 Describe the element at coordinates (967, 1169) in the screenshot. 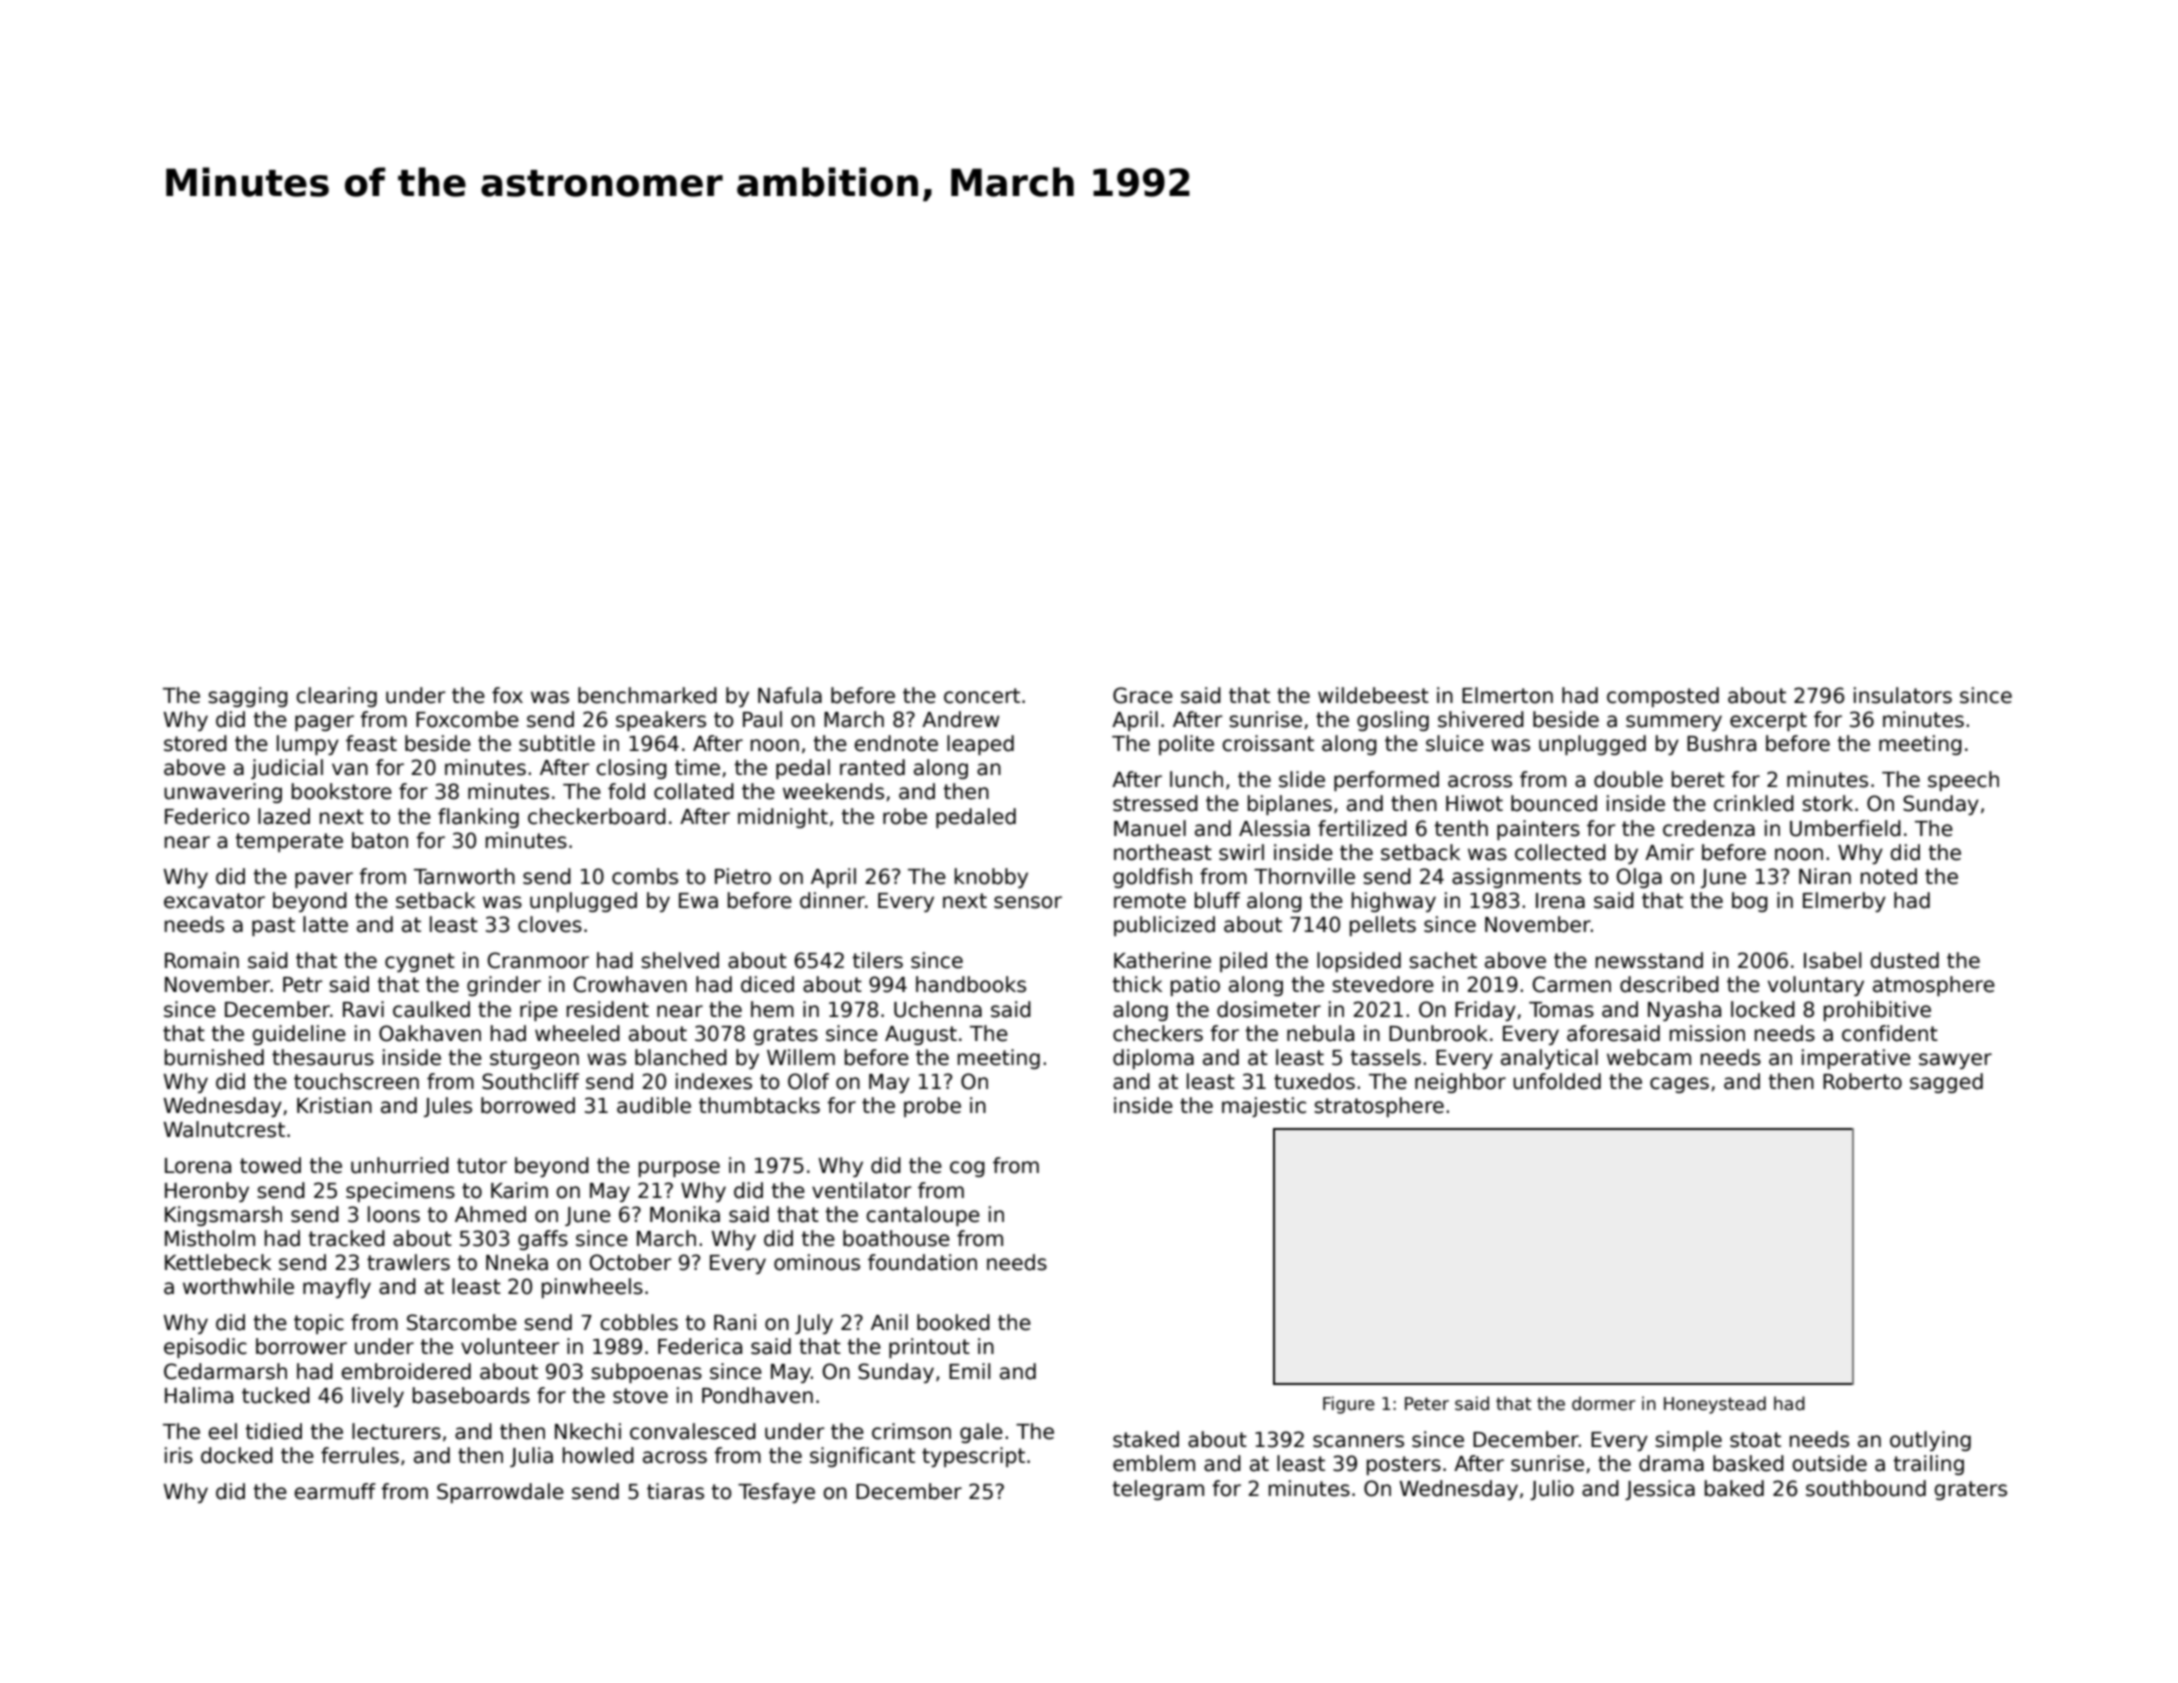

I see `cog` at that location.
